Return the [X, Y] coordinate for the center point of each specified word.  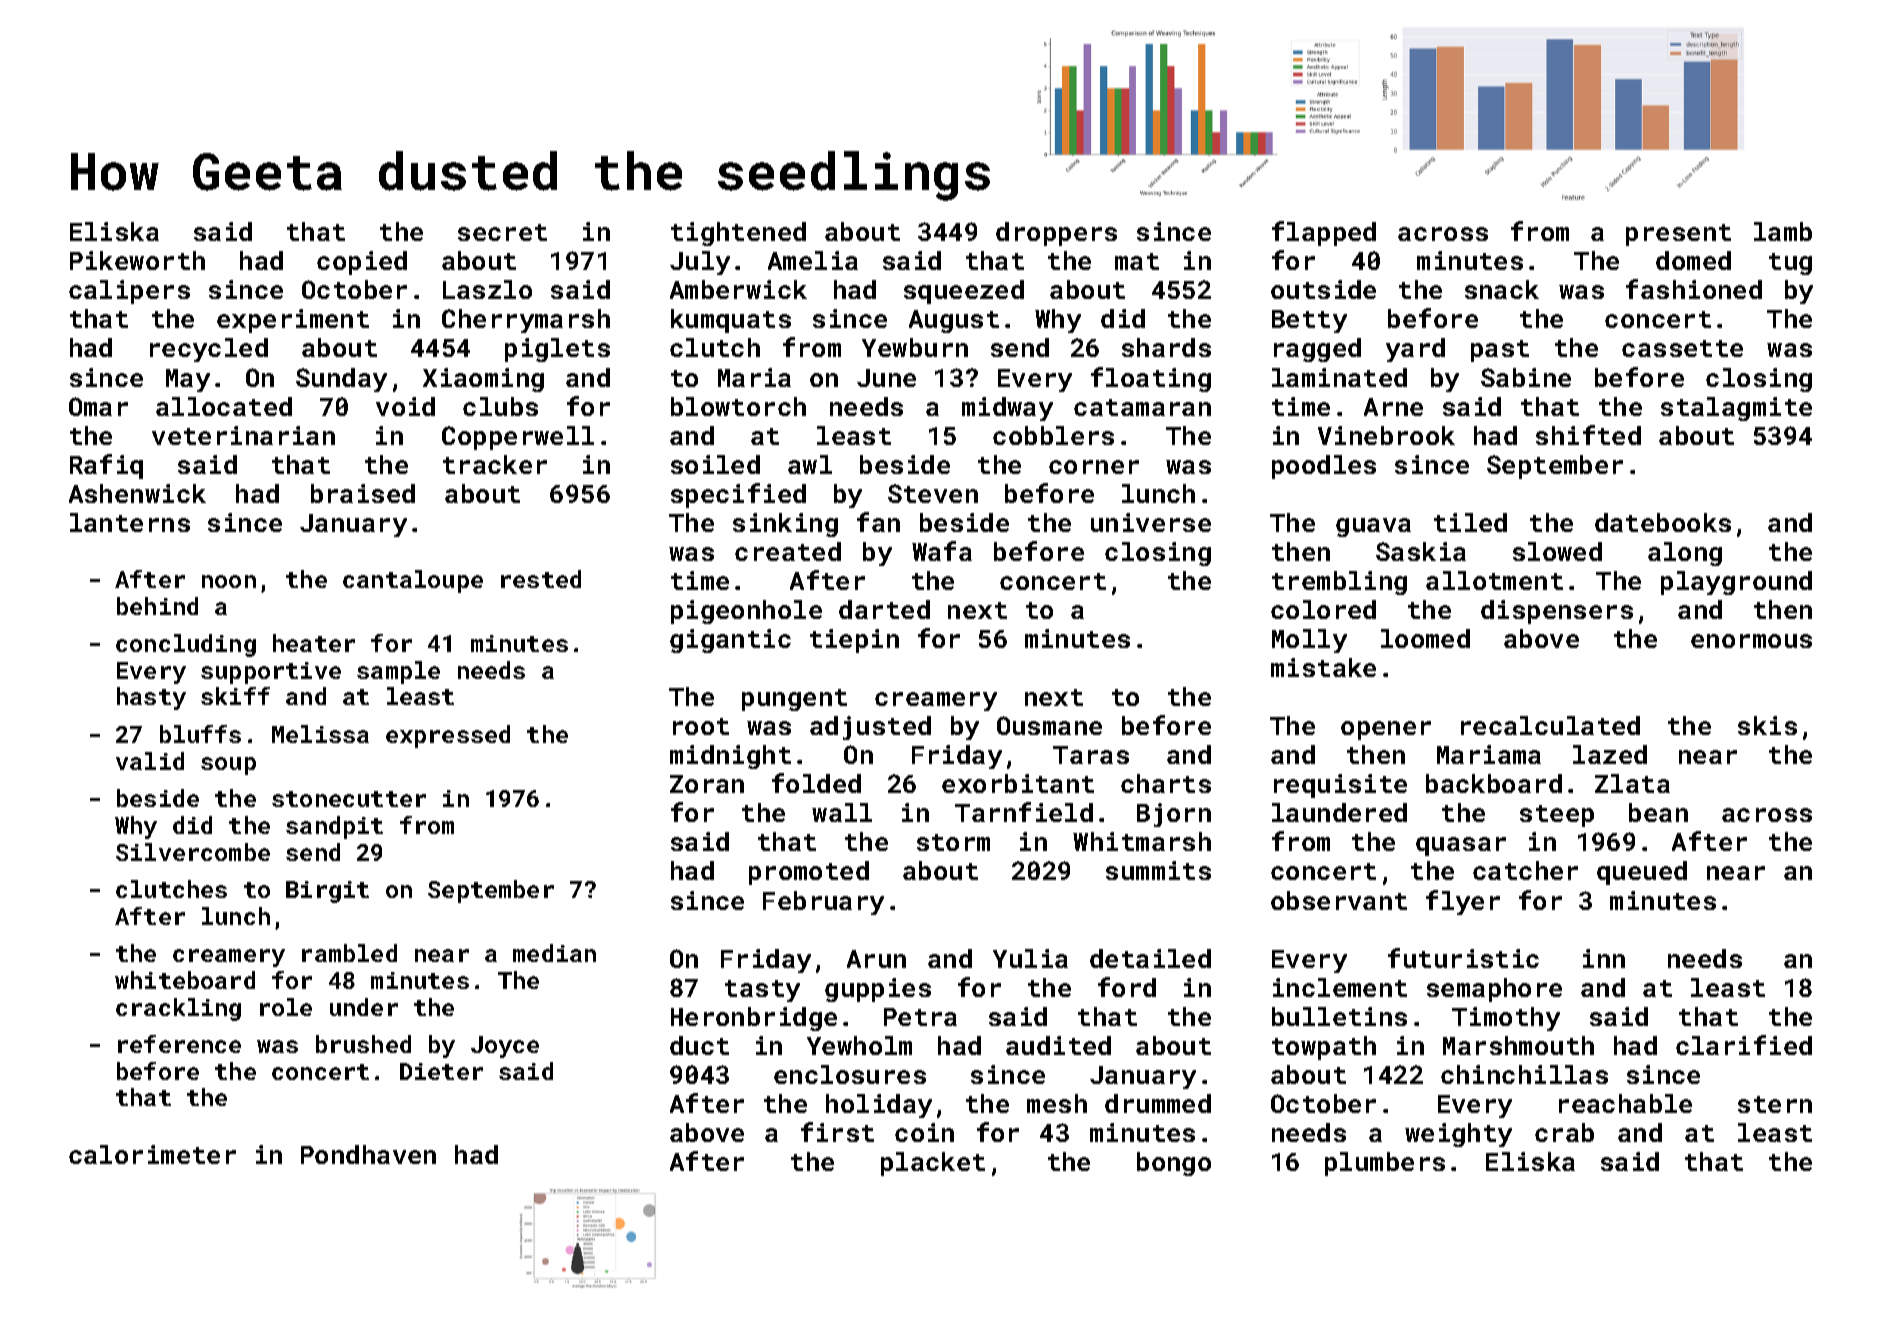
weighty [1458, 1135]
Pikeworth [137, 260]
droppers [1056, 234]
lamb [1783, 231]
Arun [876, 959]
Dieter [441, 1071]
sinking [785, 525]
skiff [235, 696]
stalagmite [1736, 409]
